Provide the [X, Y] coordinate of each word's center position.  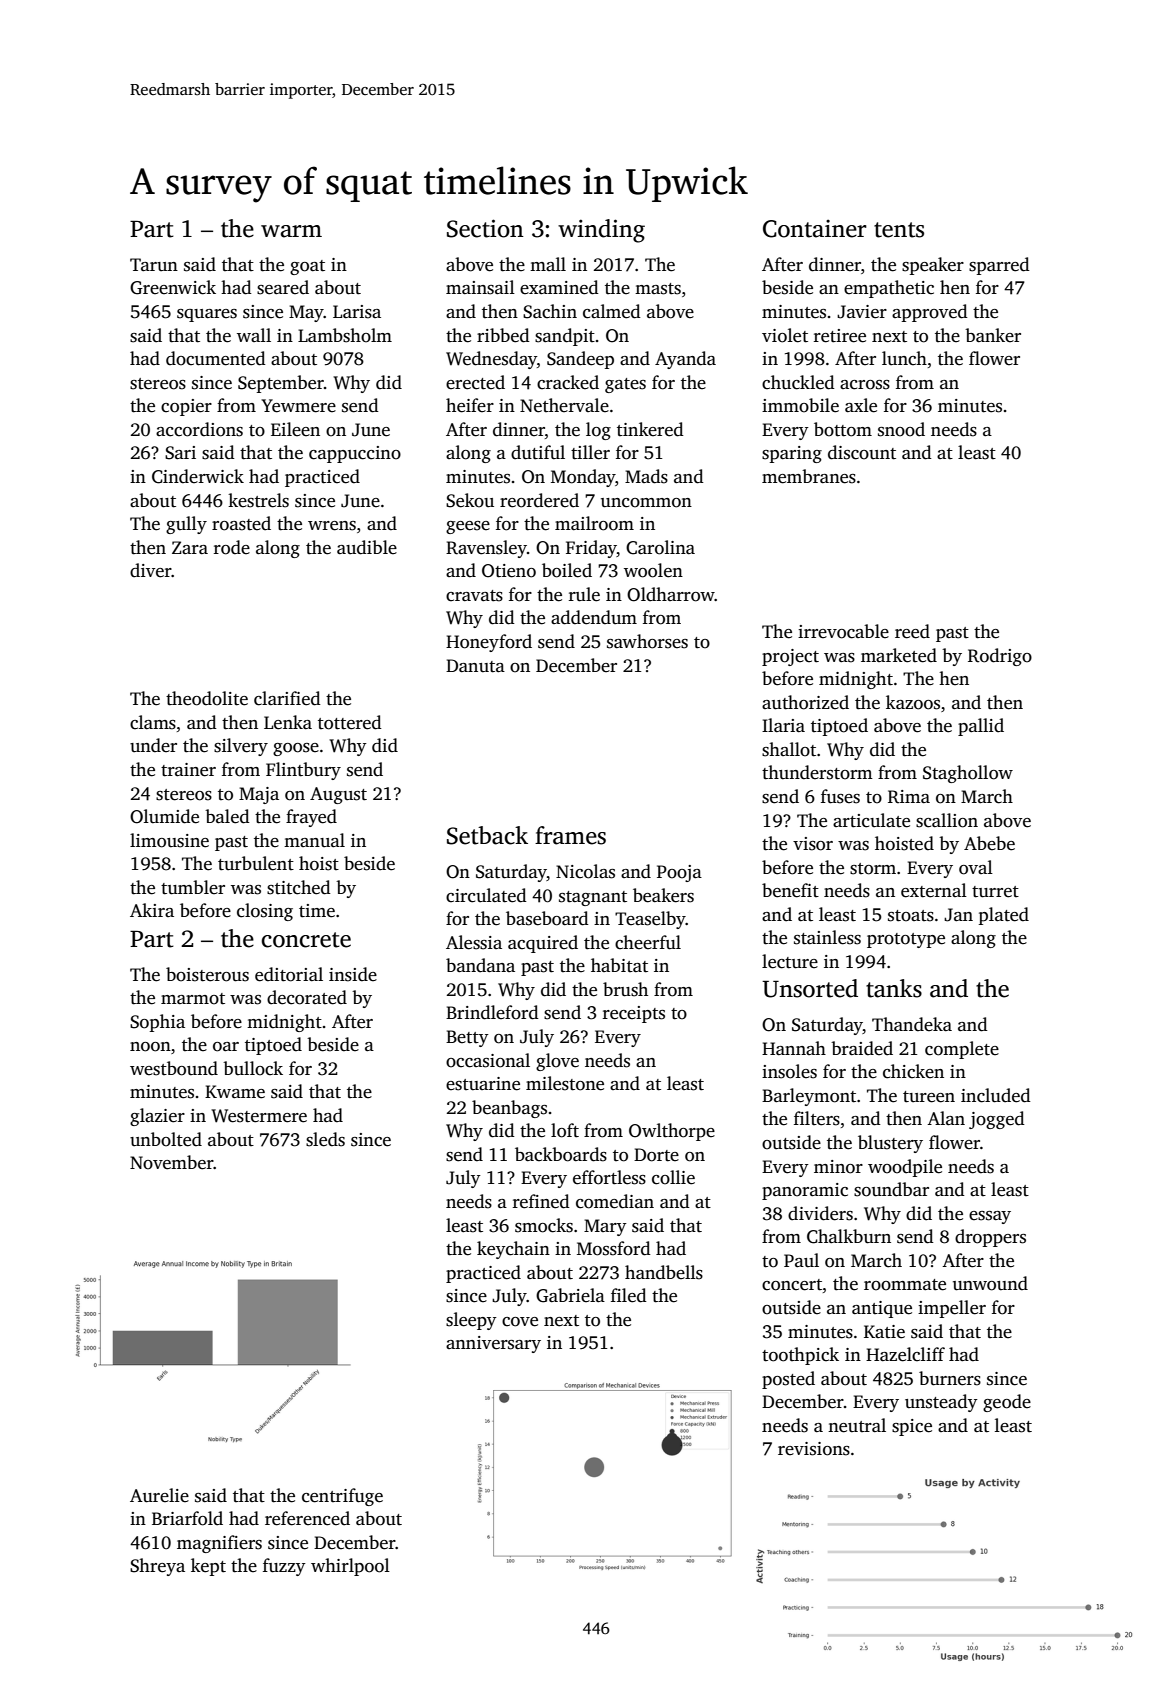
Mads [646, 476]
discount [862, 452]
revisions [814, 1449]
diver [151, 570]
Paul [801, 1260]
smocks [544, 1225]
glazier [157, 1117]
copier [186, 407]
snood [901, 429]
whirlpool [350, 1567]
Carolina [660, 547]
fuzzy [284, 1567]
